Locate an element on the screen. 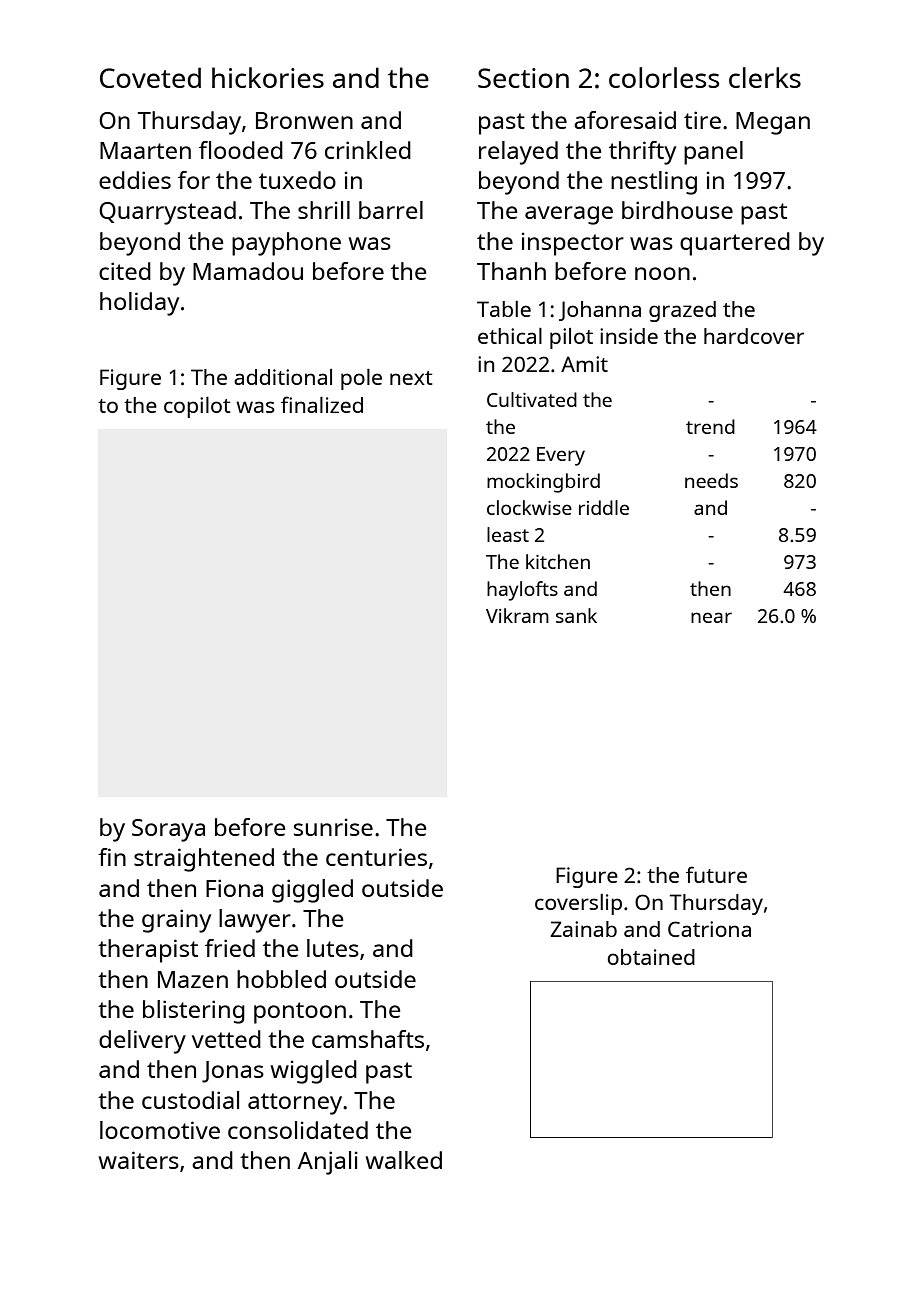 This screenshot has width=924, height=1311. Table is located at coordinates (504, 309).
